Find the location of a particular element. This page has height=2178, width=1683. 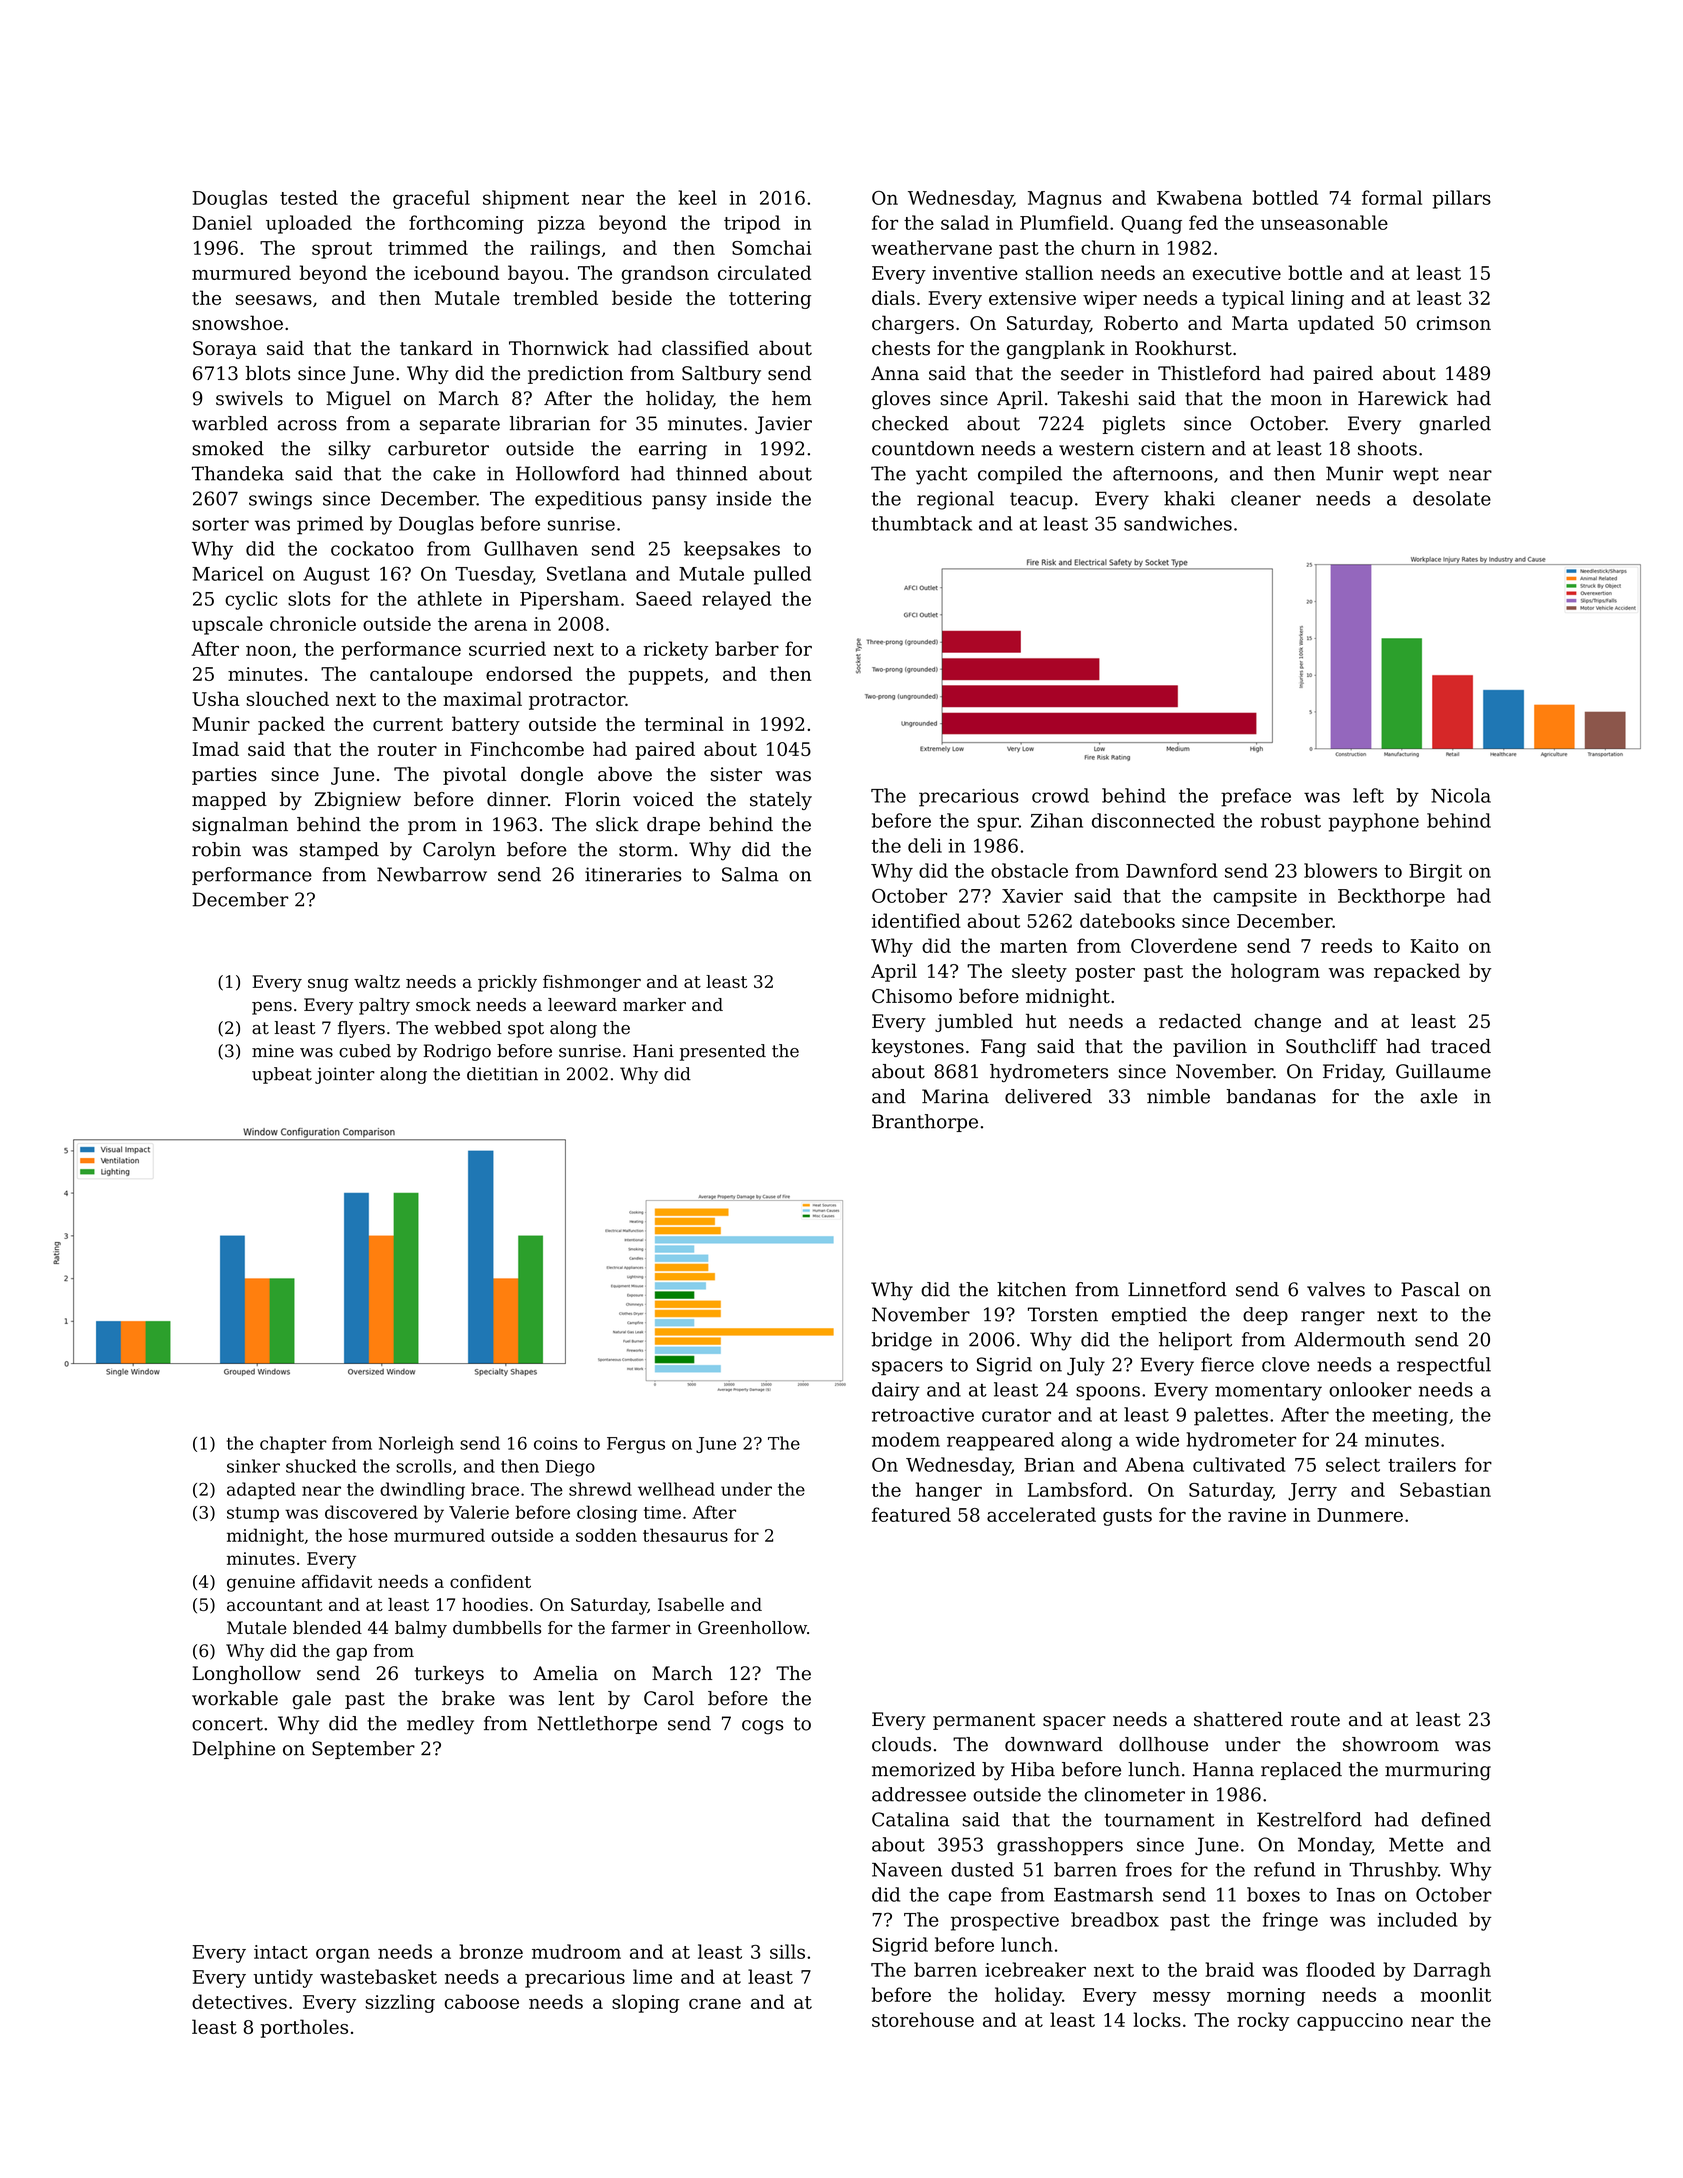

Kestrelford is located at coordinates (1309, 1819).
